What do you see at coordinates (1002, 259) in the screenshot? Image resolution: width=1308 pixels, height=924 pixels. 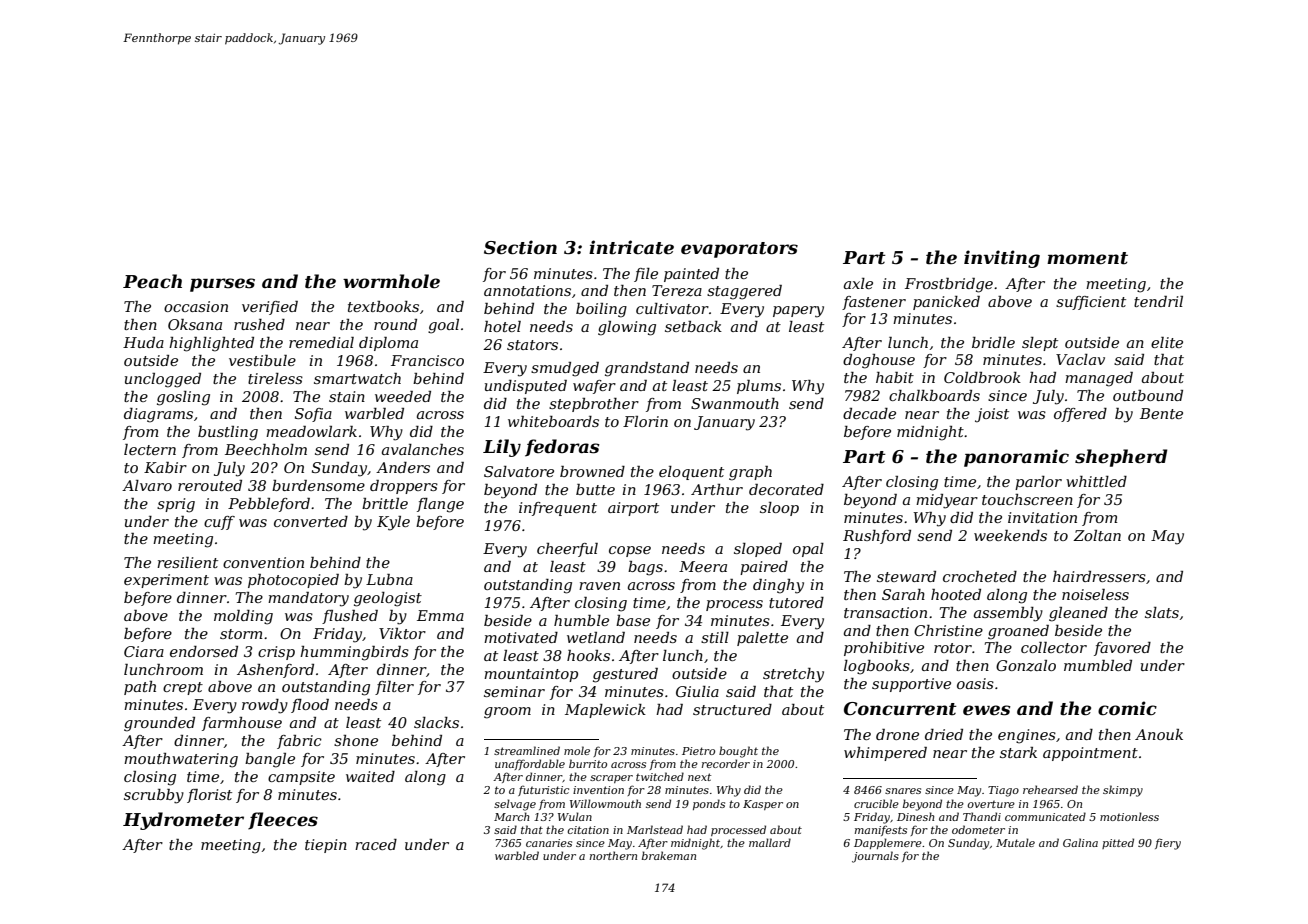 I see `inviting` at bounding box center [1002, 259].
